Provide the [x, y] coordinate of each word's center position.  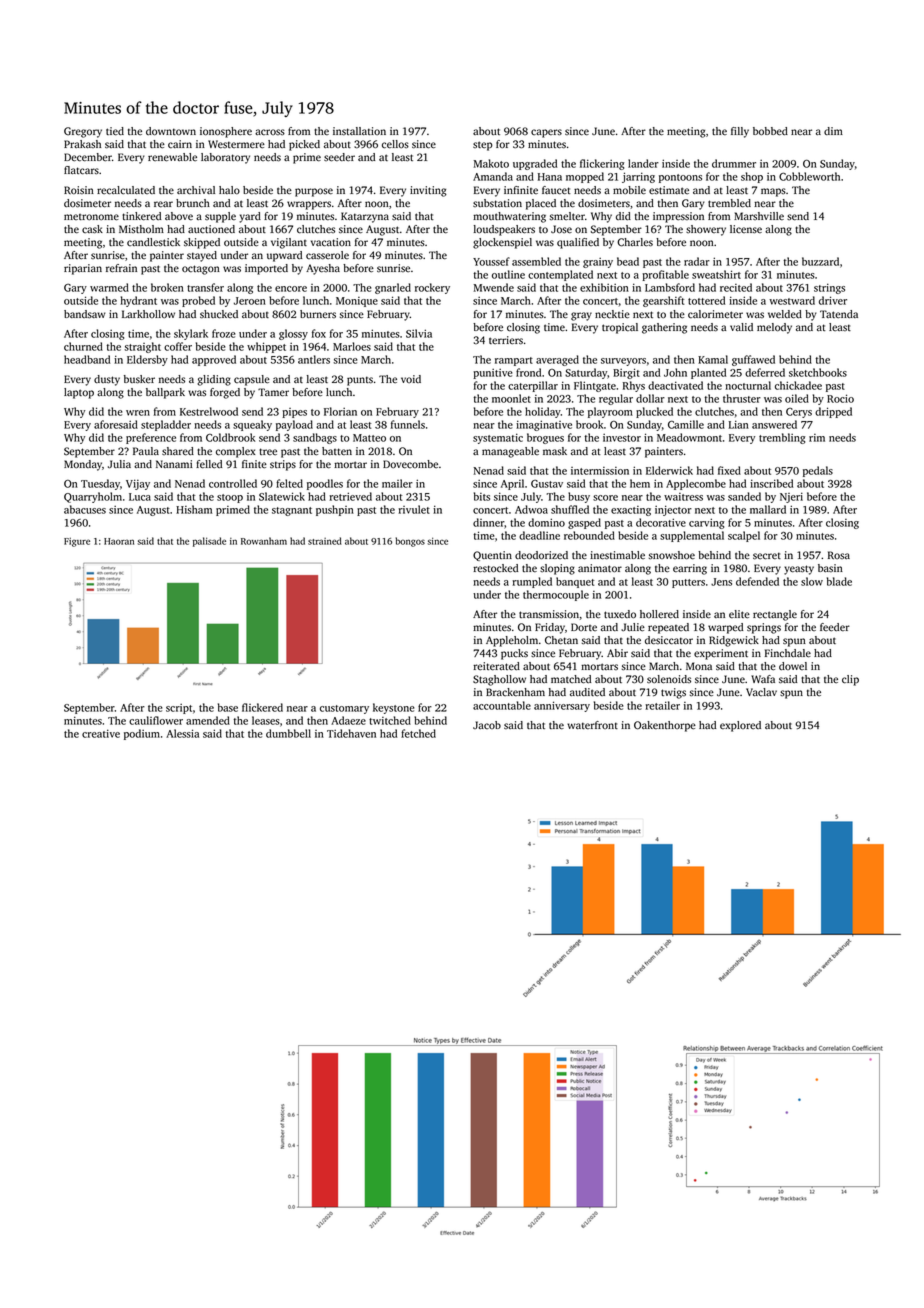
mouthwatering [509, 217]
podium [142, 734]
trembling [782, 438]
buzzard [820, 261]
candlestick [153, 242]
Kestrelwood [209, 411]
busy [579, 497]
